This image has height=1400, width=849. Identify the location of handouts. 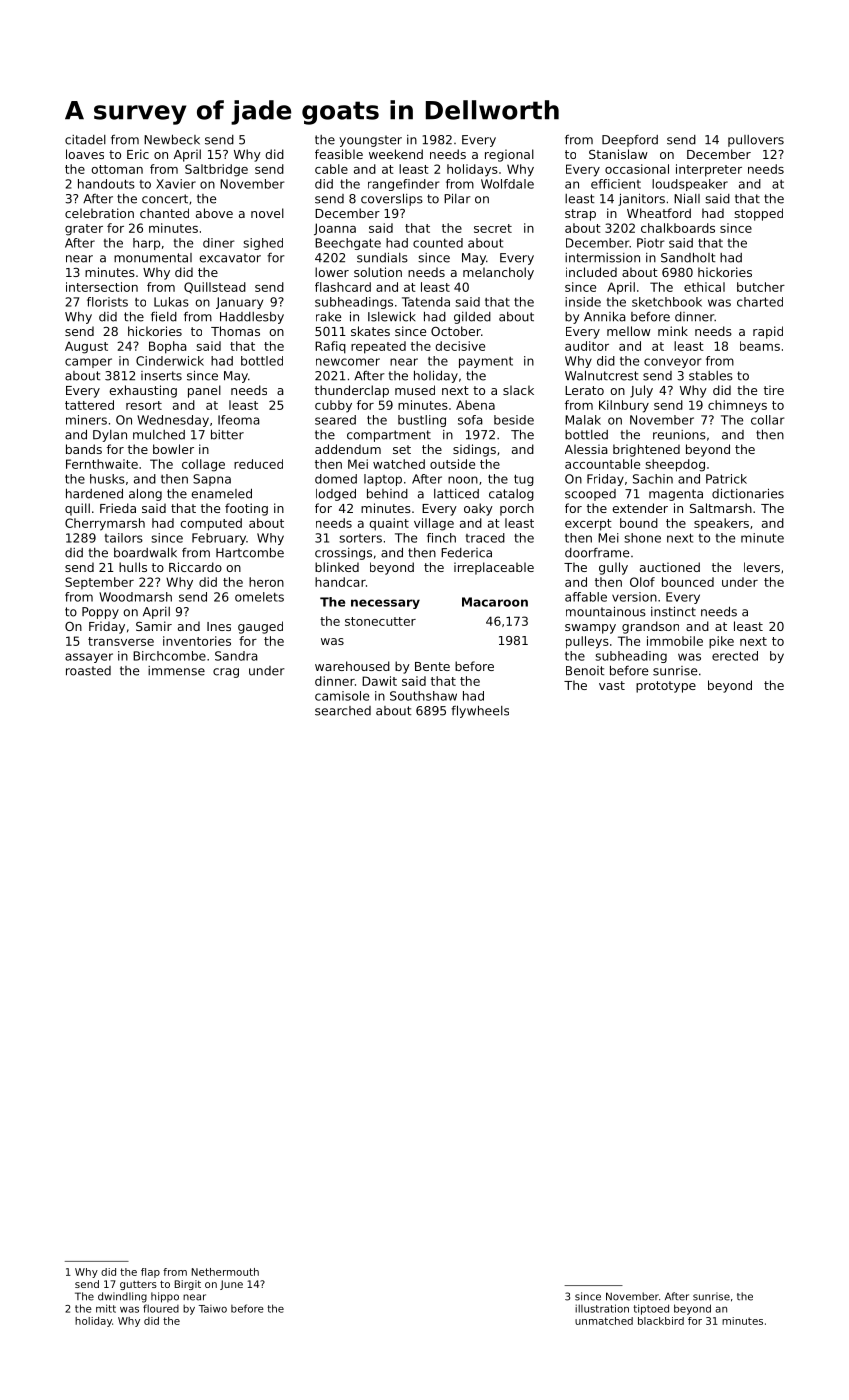
(106, 184).
